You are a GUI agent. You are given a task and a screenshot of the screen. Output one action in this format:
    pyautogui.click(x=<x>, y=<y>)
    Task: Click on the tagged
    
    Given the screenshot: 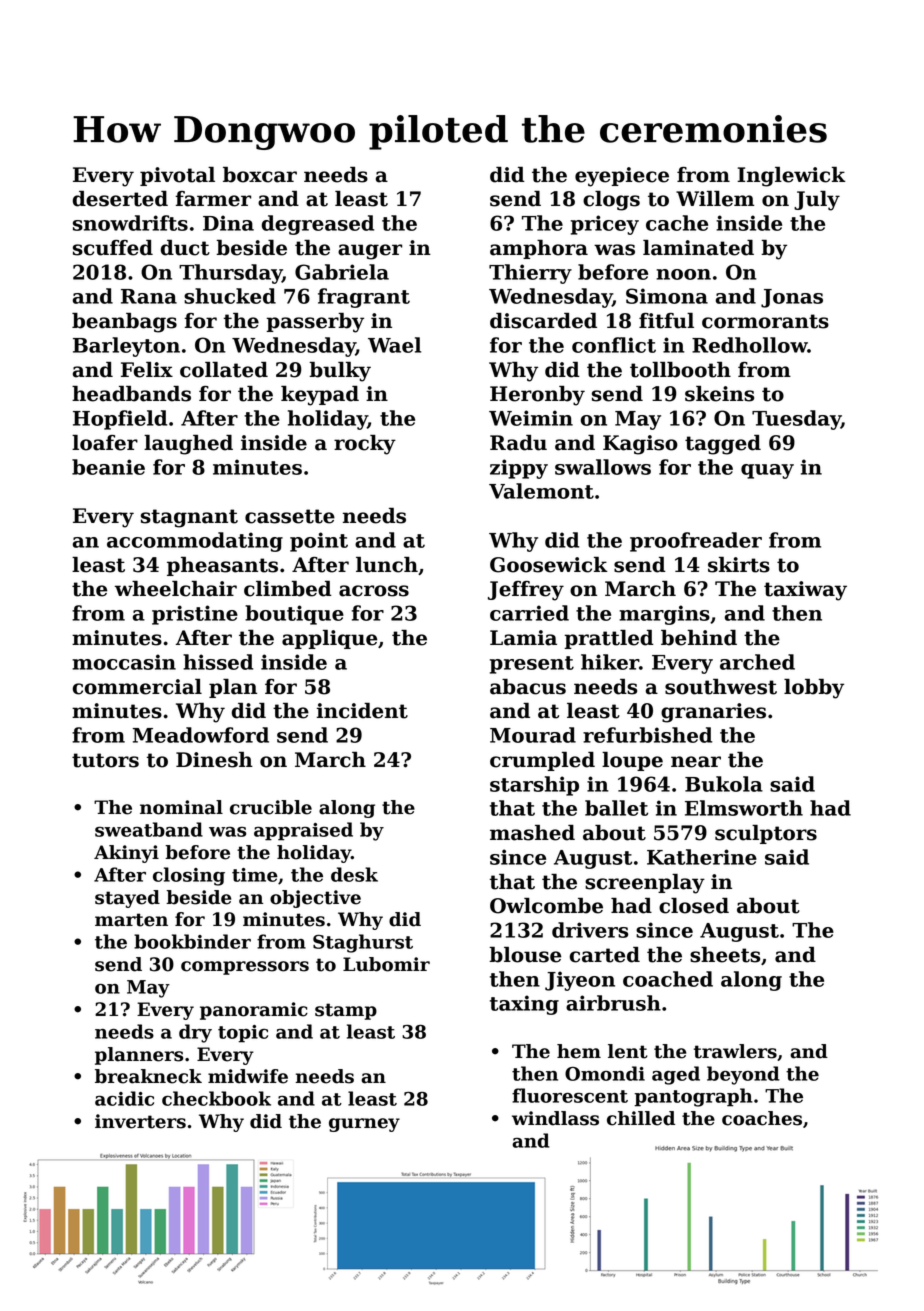 What is the action you would take?
    pyautogui.click(x=723, y=445)
